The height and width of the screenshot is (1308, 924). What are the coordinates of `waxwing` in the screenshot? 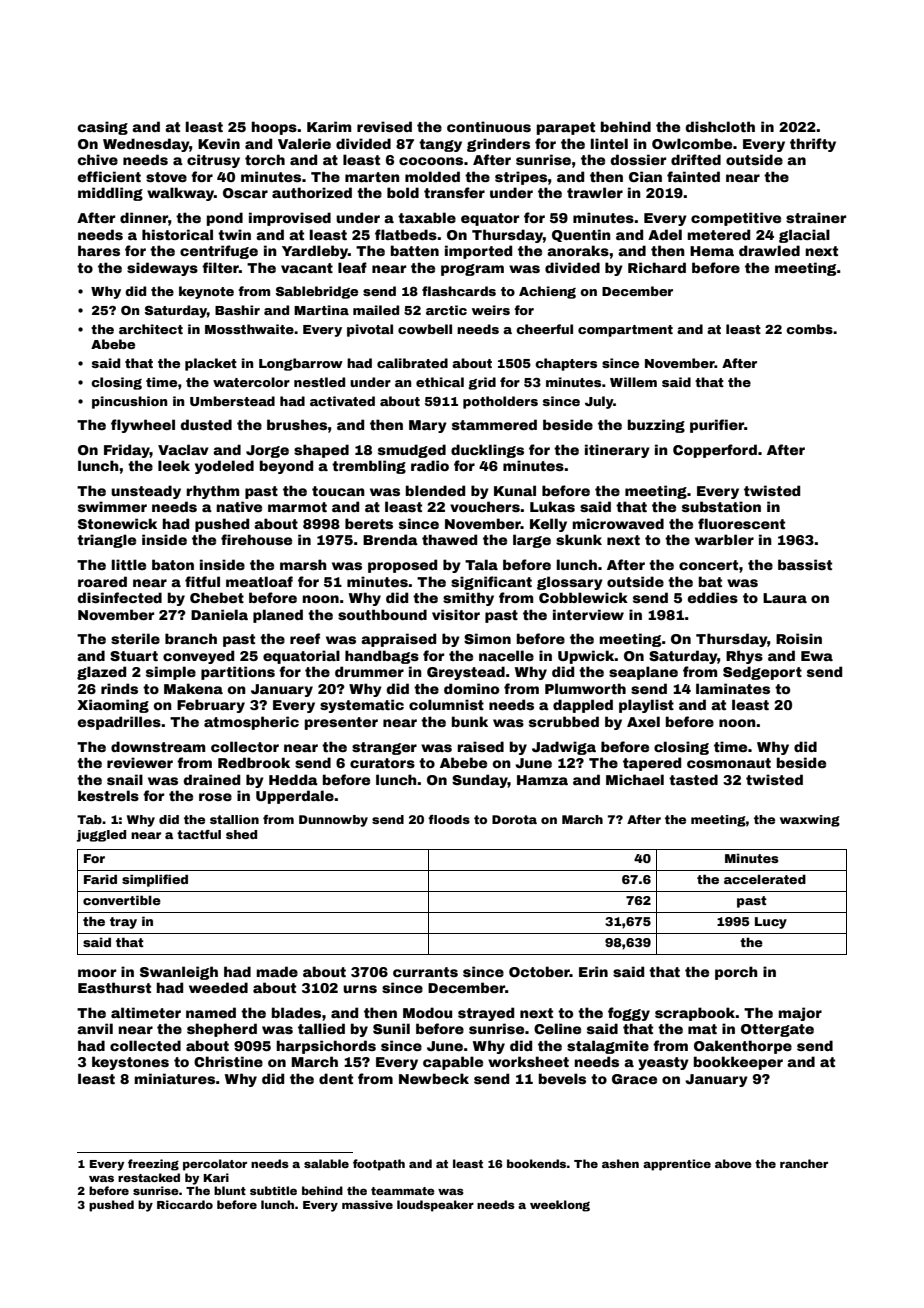 It's located at (810, 821).
